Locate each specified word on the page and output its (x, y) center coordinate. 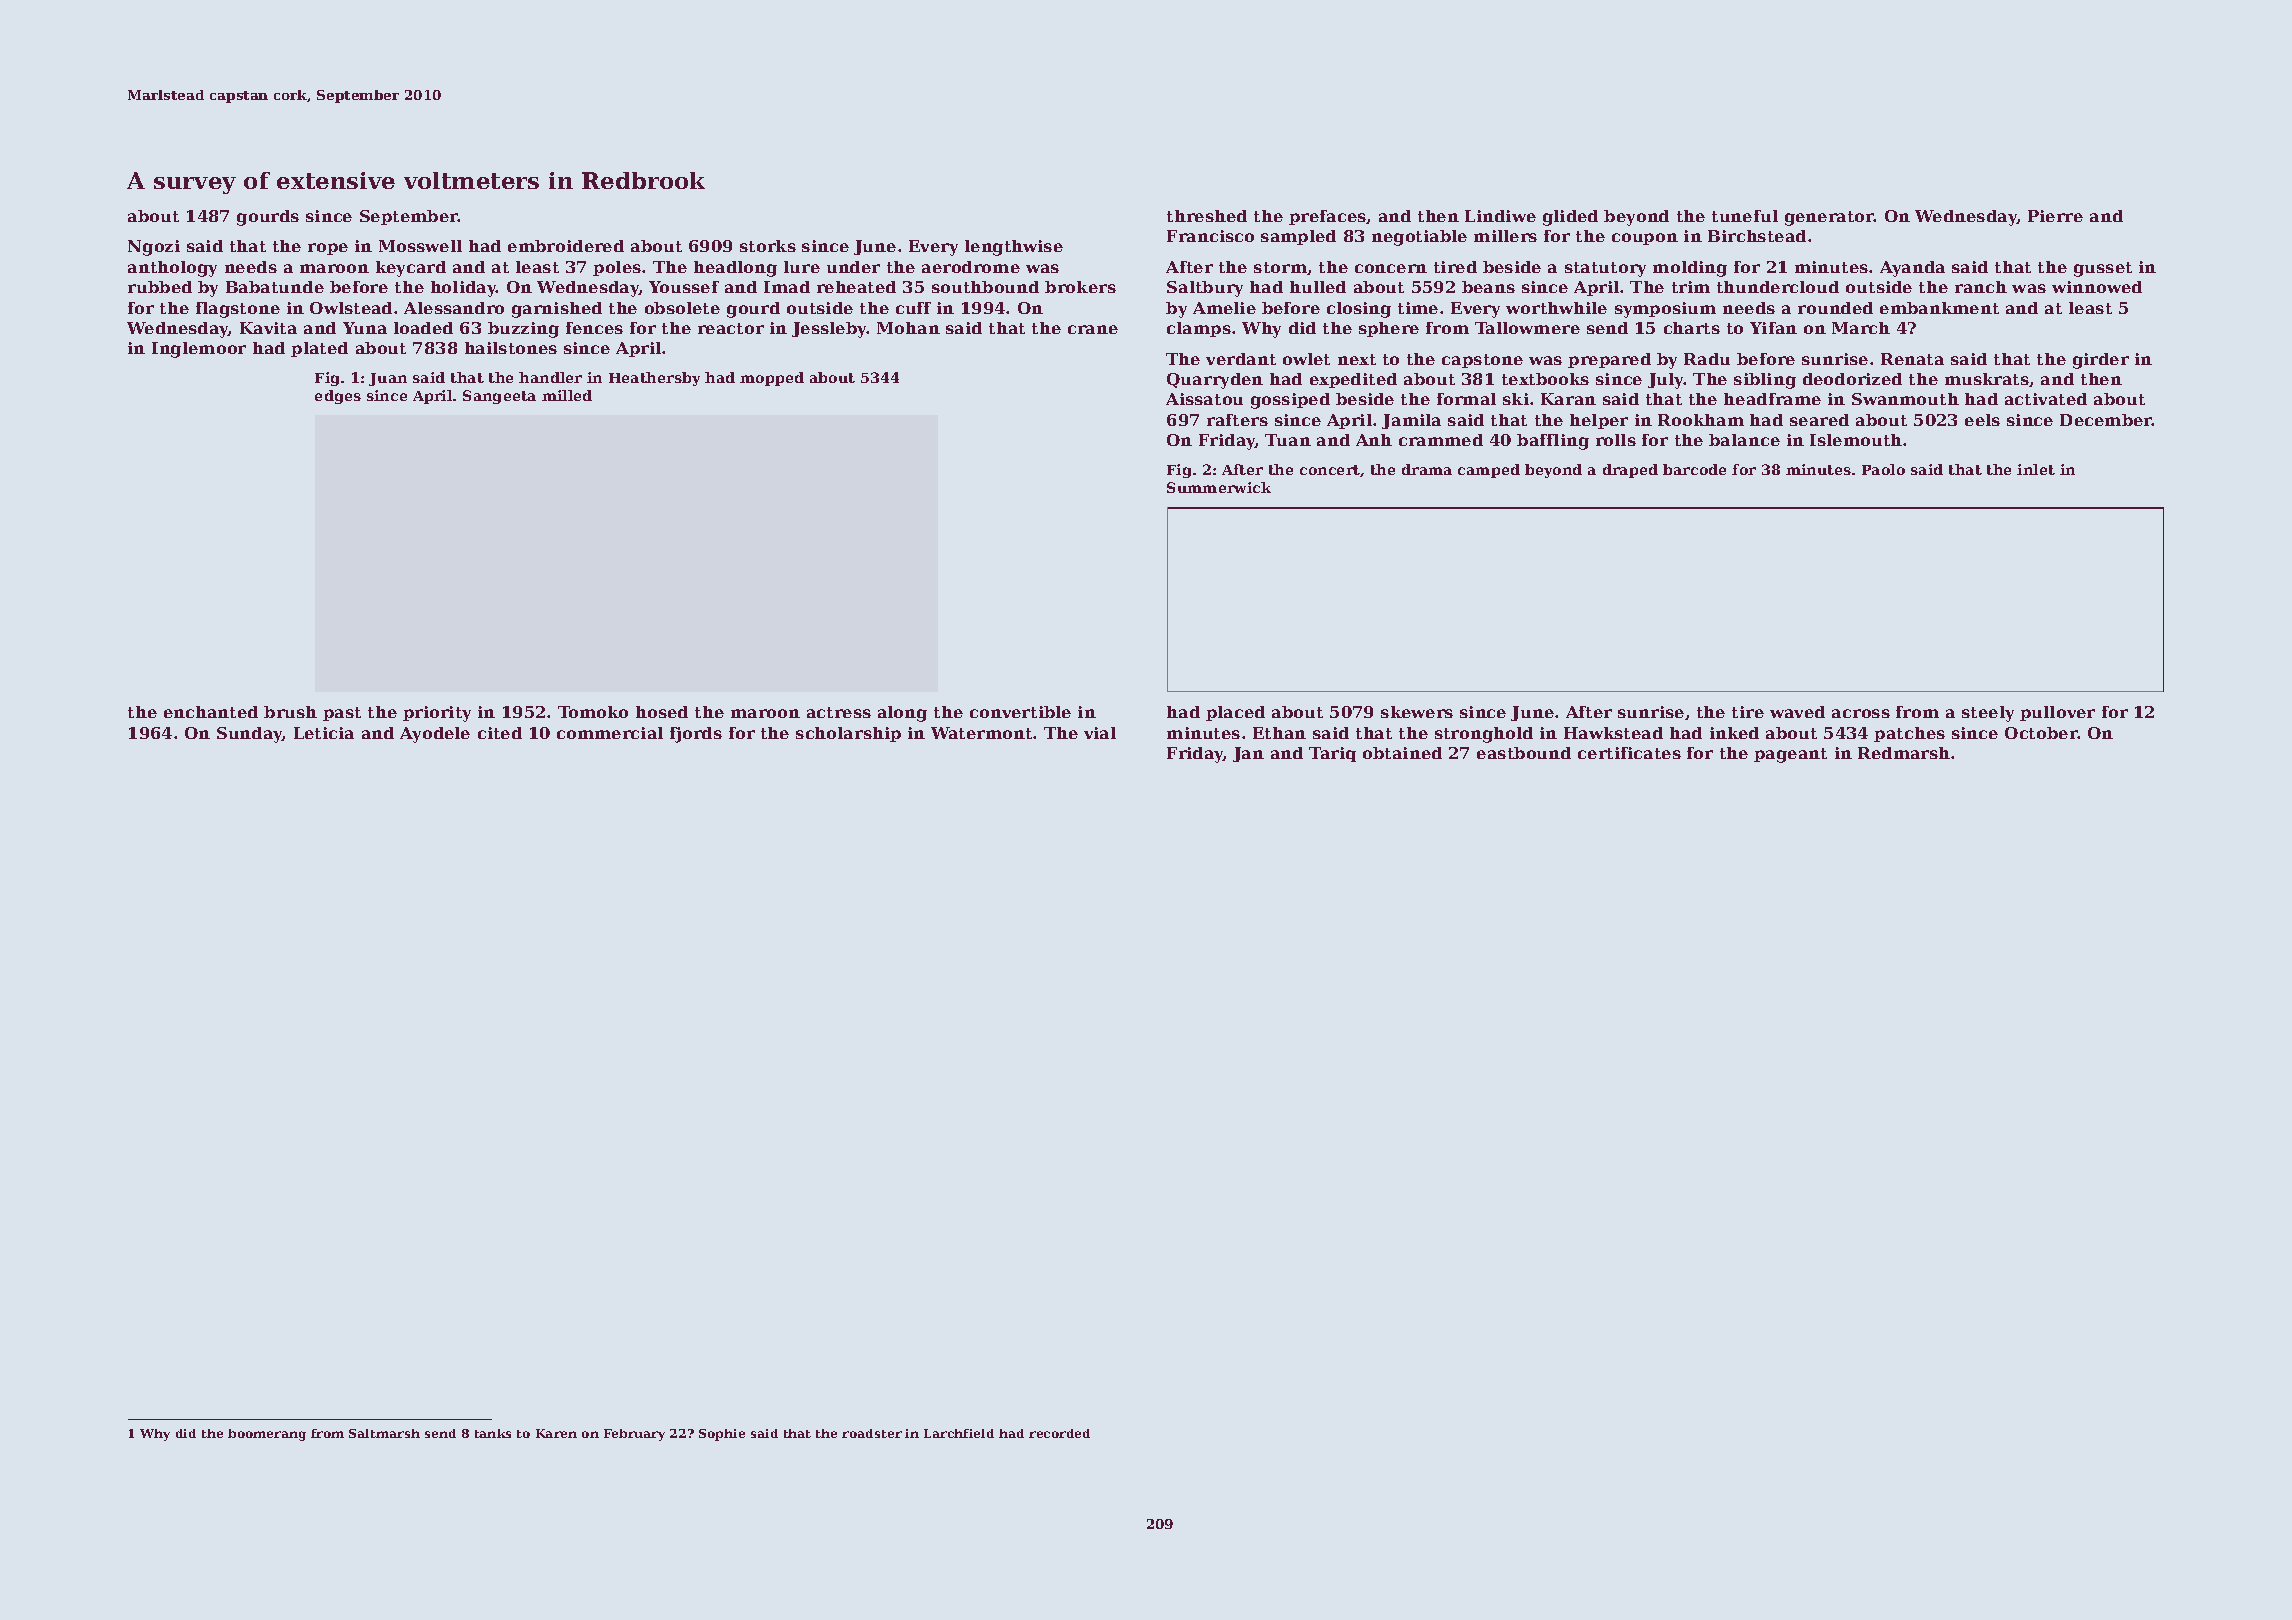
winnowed (2097, 287)
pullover (2057, 713)
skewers (1417, 712)
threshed (1207, 216)
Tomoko (593, 712)
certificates (1629, 753)
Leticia (324, 733)
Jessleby (829, 330)
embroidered (566, 246)
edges (338, 397)
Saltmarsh (384, 1433)
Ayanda (1912, 269)
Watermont (981, 733)
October (2041, 733)
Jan (1248, 754)
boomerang (267, 1435)
